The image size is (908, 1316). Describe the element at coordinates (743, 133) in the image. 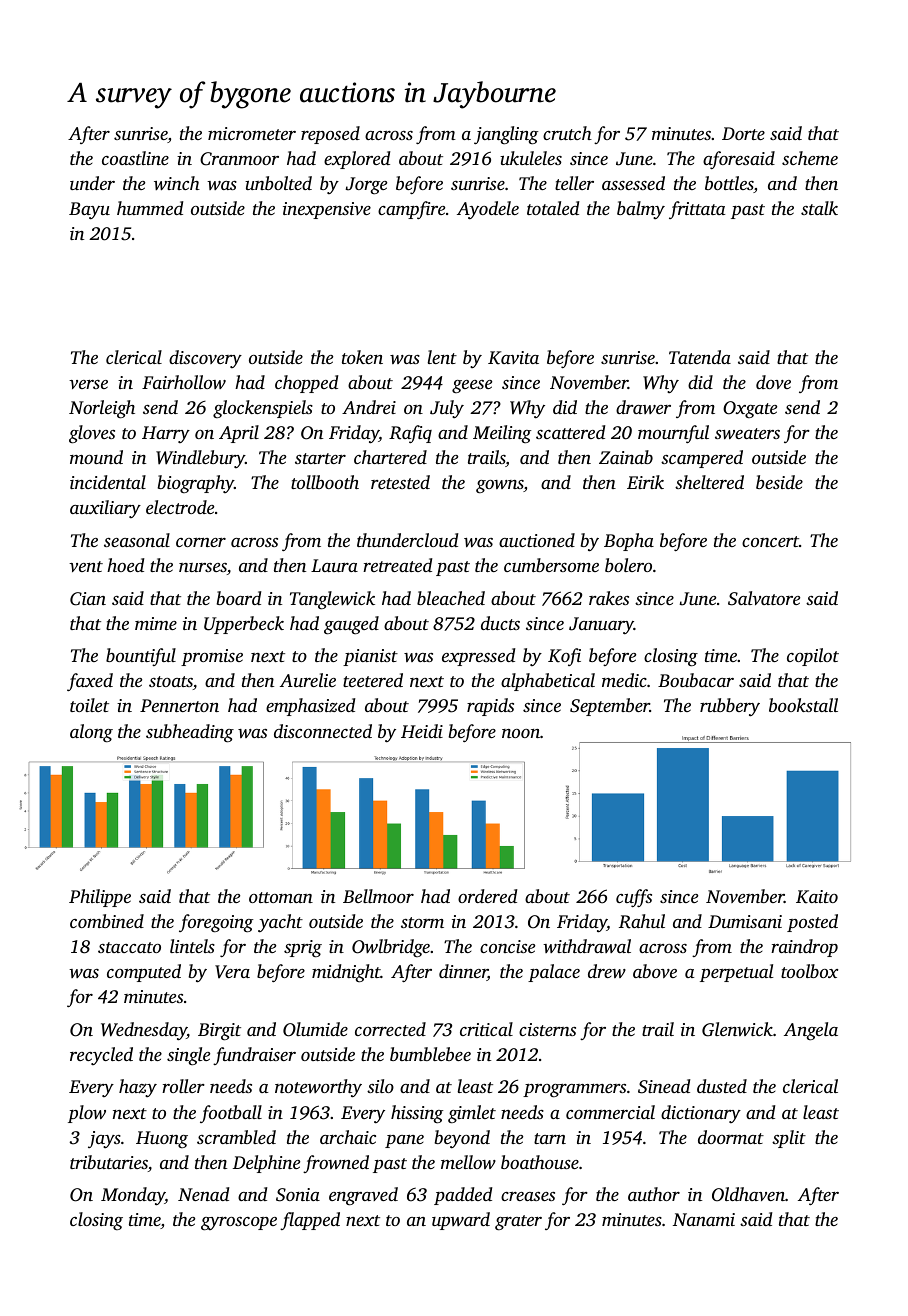

I see `Dorte` at that location.
